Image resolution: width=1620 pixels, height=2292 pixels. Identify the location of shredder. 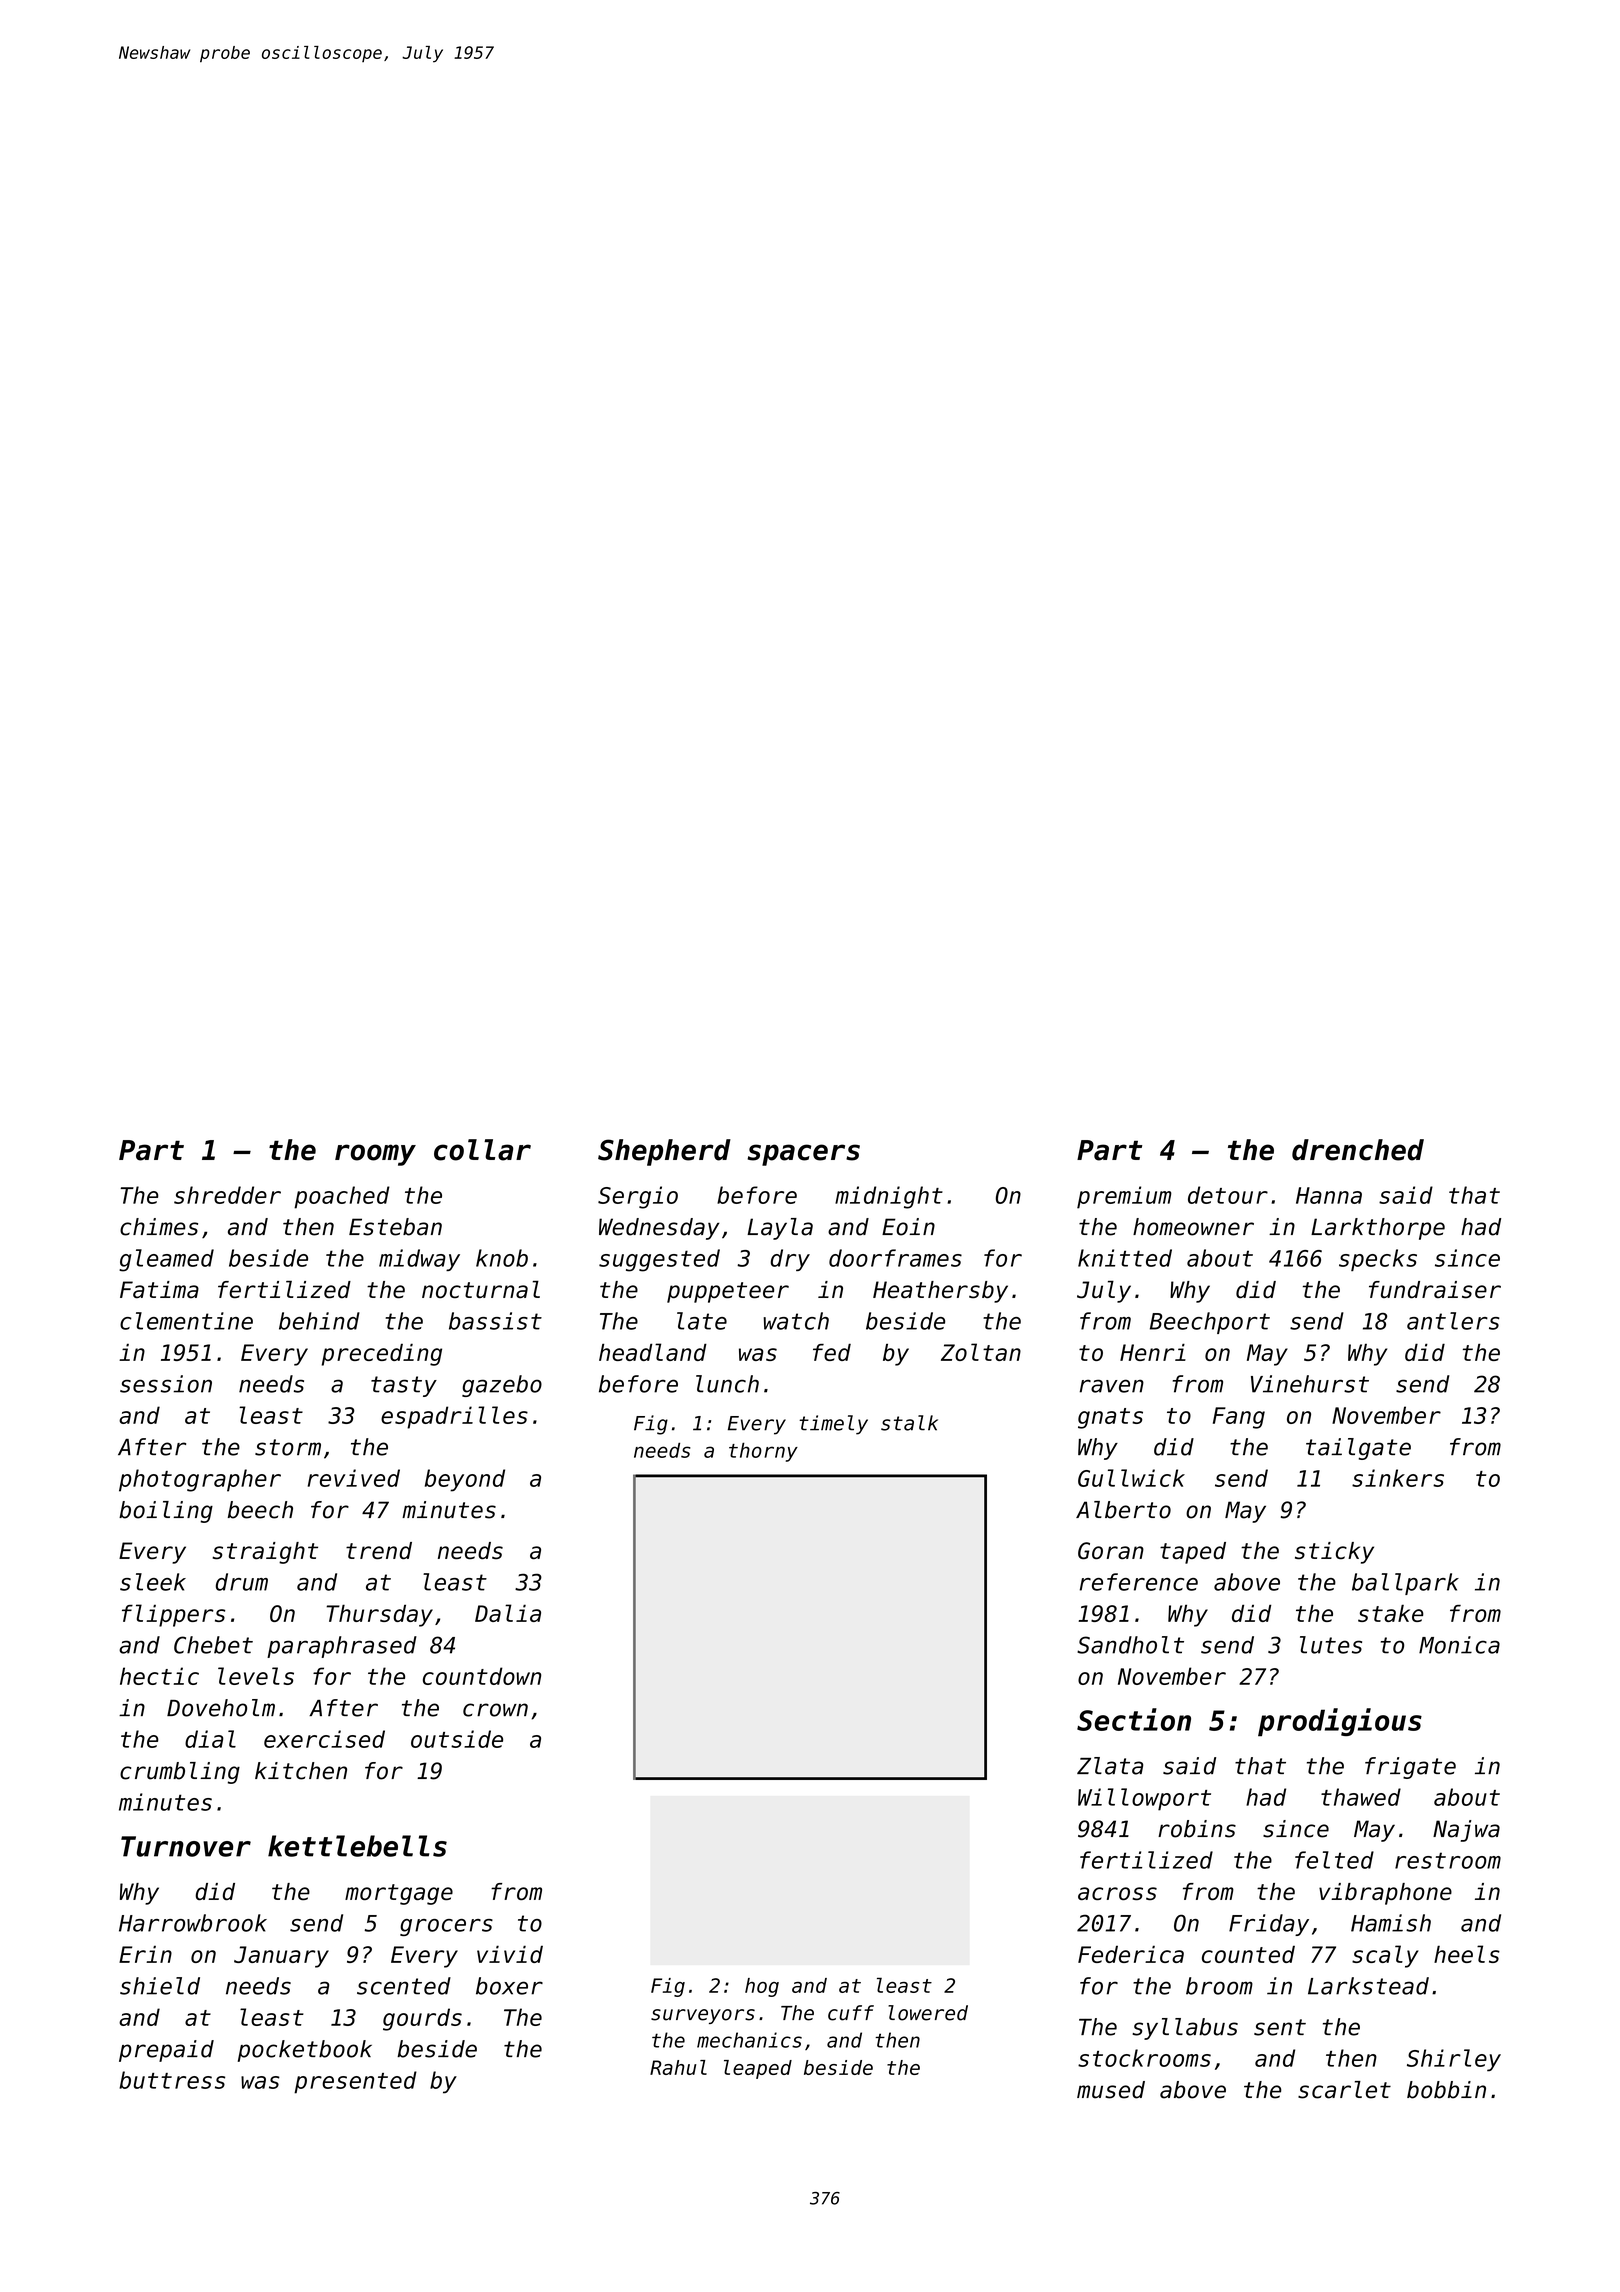
(227, 1195).
